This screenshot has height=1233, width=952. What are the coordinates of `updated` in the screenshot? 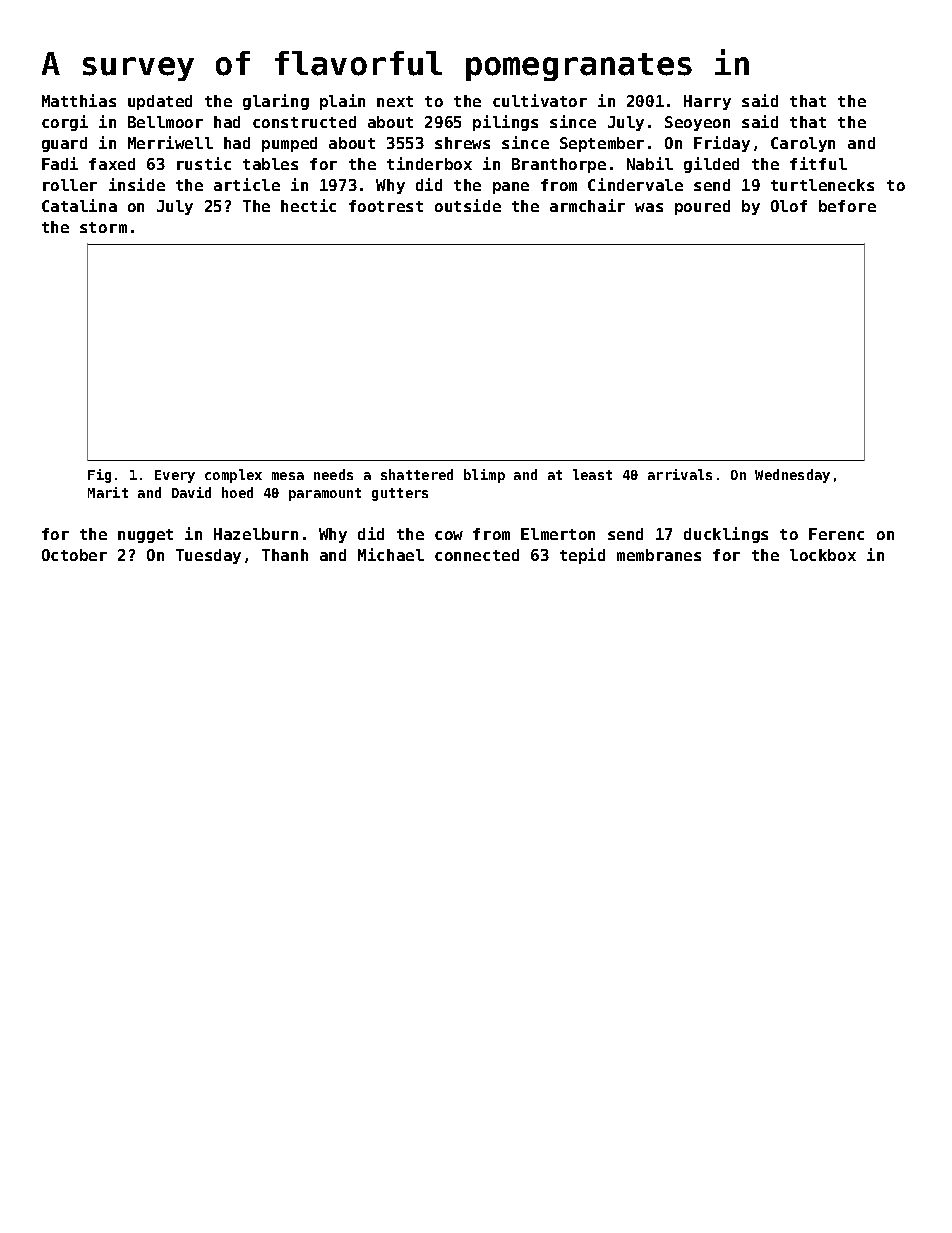 It's located at (160, 102).
